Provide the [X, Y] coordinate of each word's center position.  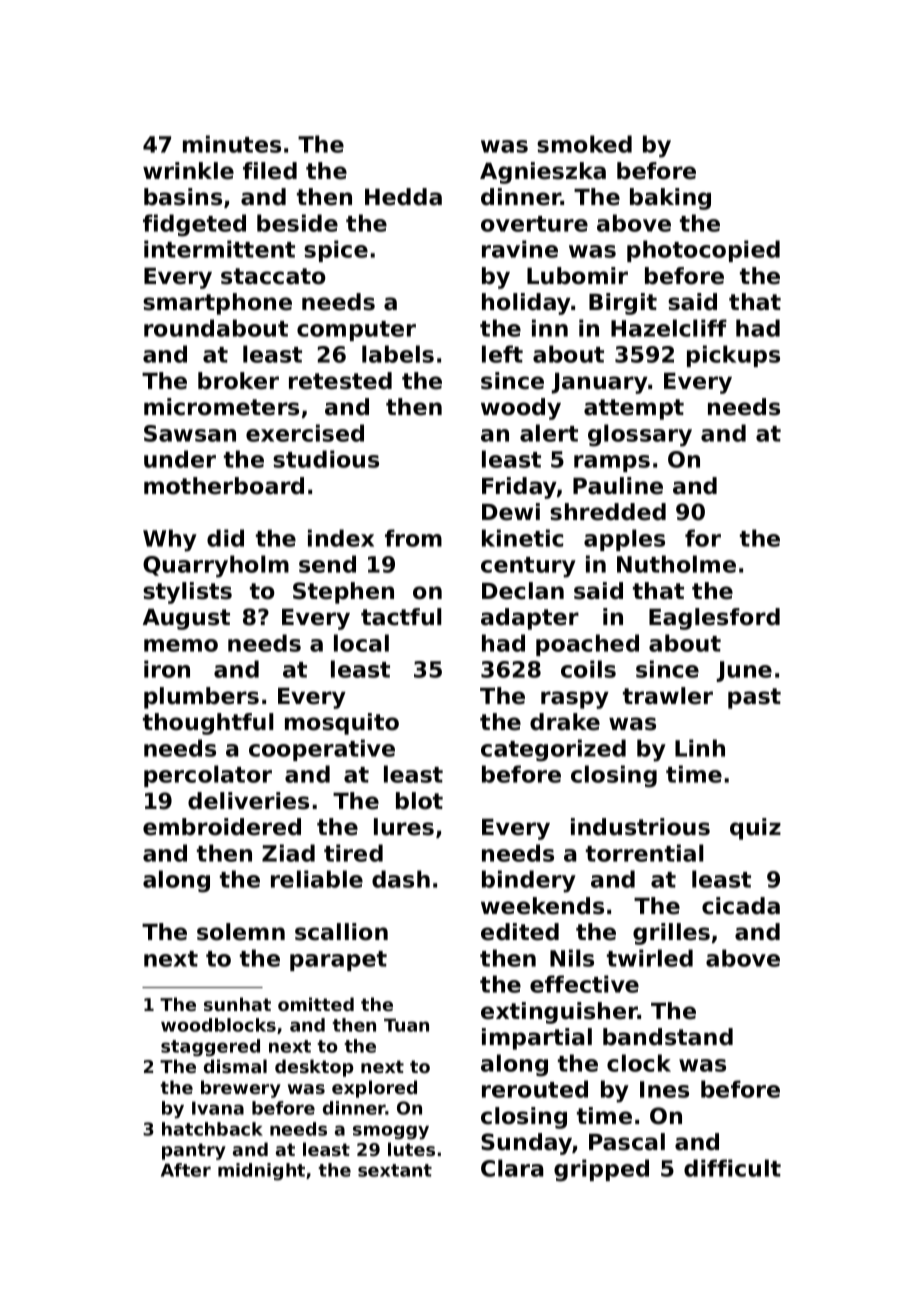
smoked [584, 144]
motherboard [224, 486]
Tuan [406, 1025]
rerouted [535, 1089]
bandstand [668, 1037]
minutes [232, 144]
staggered [210, 1048]
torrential [645, 853]
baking [670, 199]
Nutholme [676, 564]
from [413, 538]
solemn [241, 932]
